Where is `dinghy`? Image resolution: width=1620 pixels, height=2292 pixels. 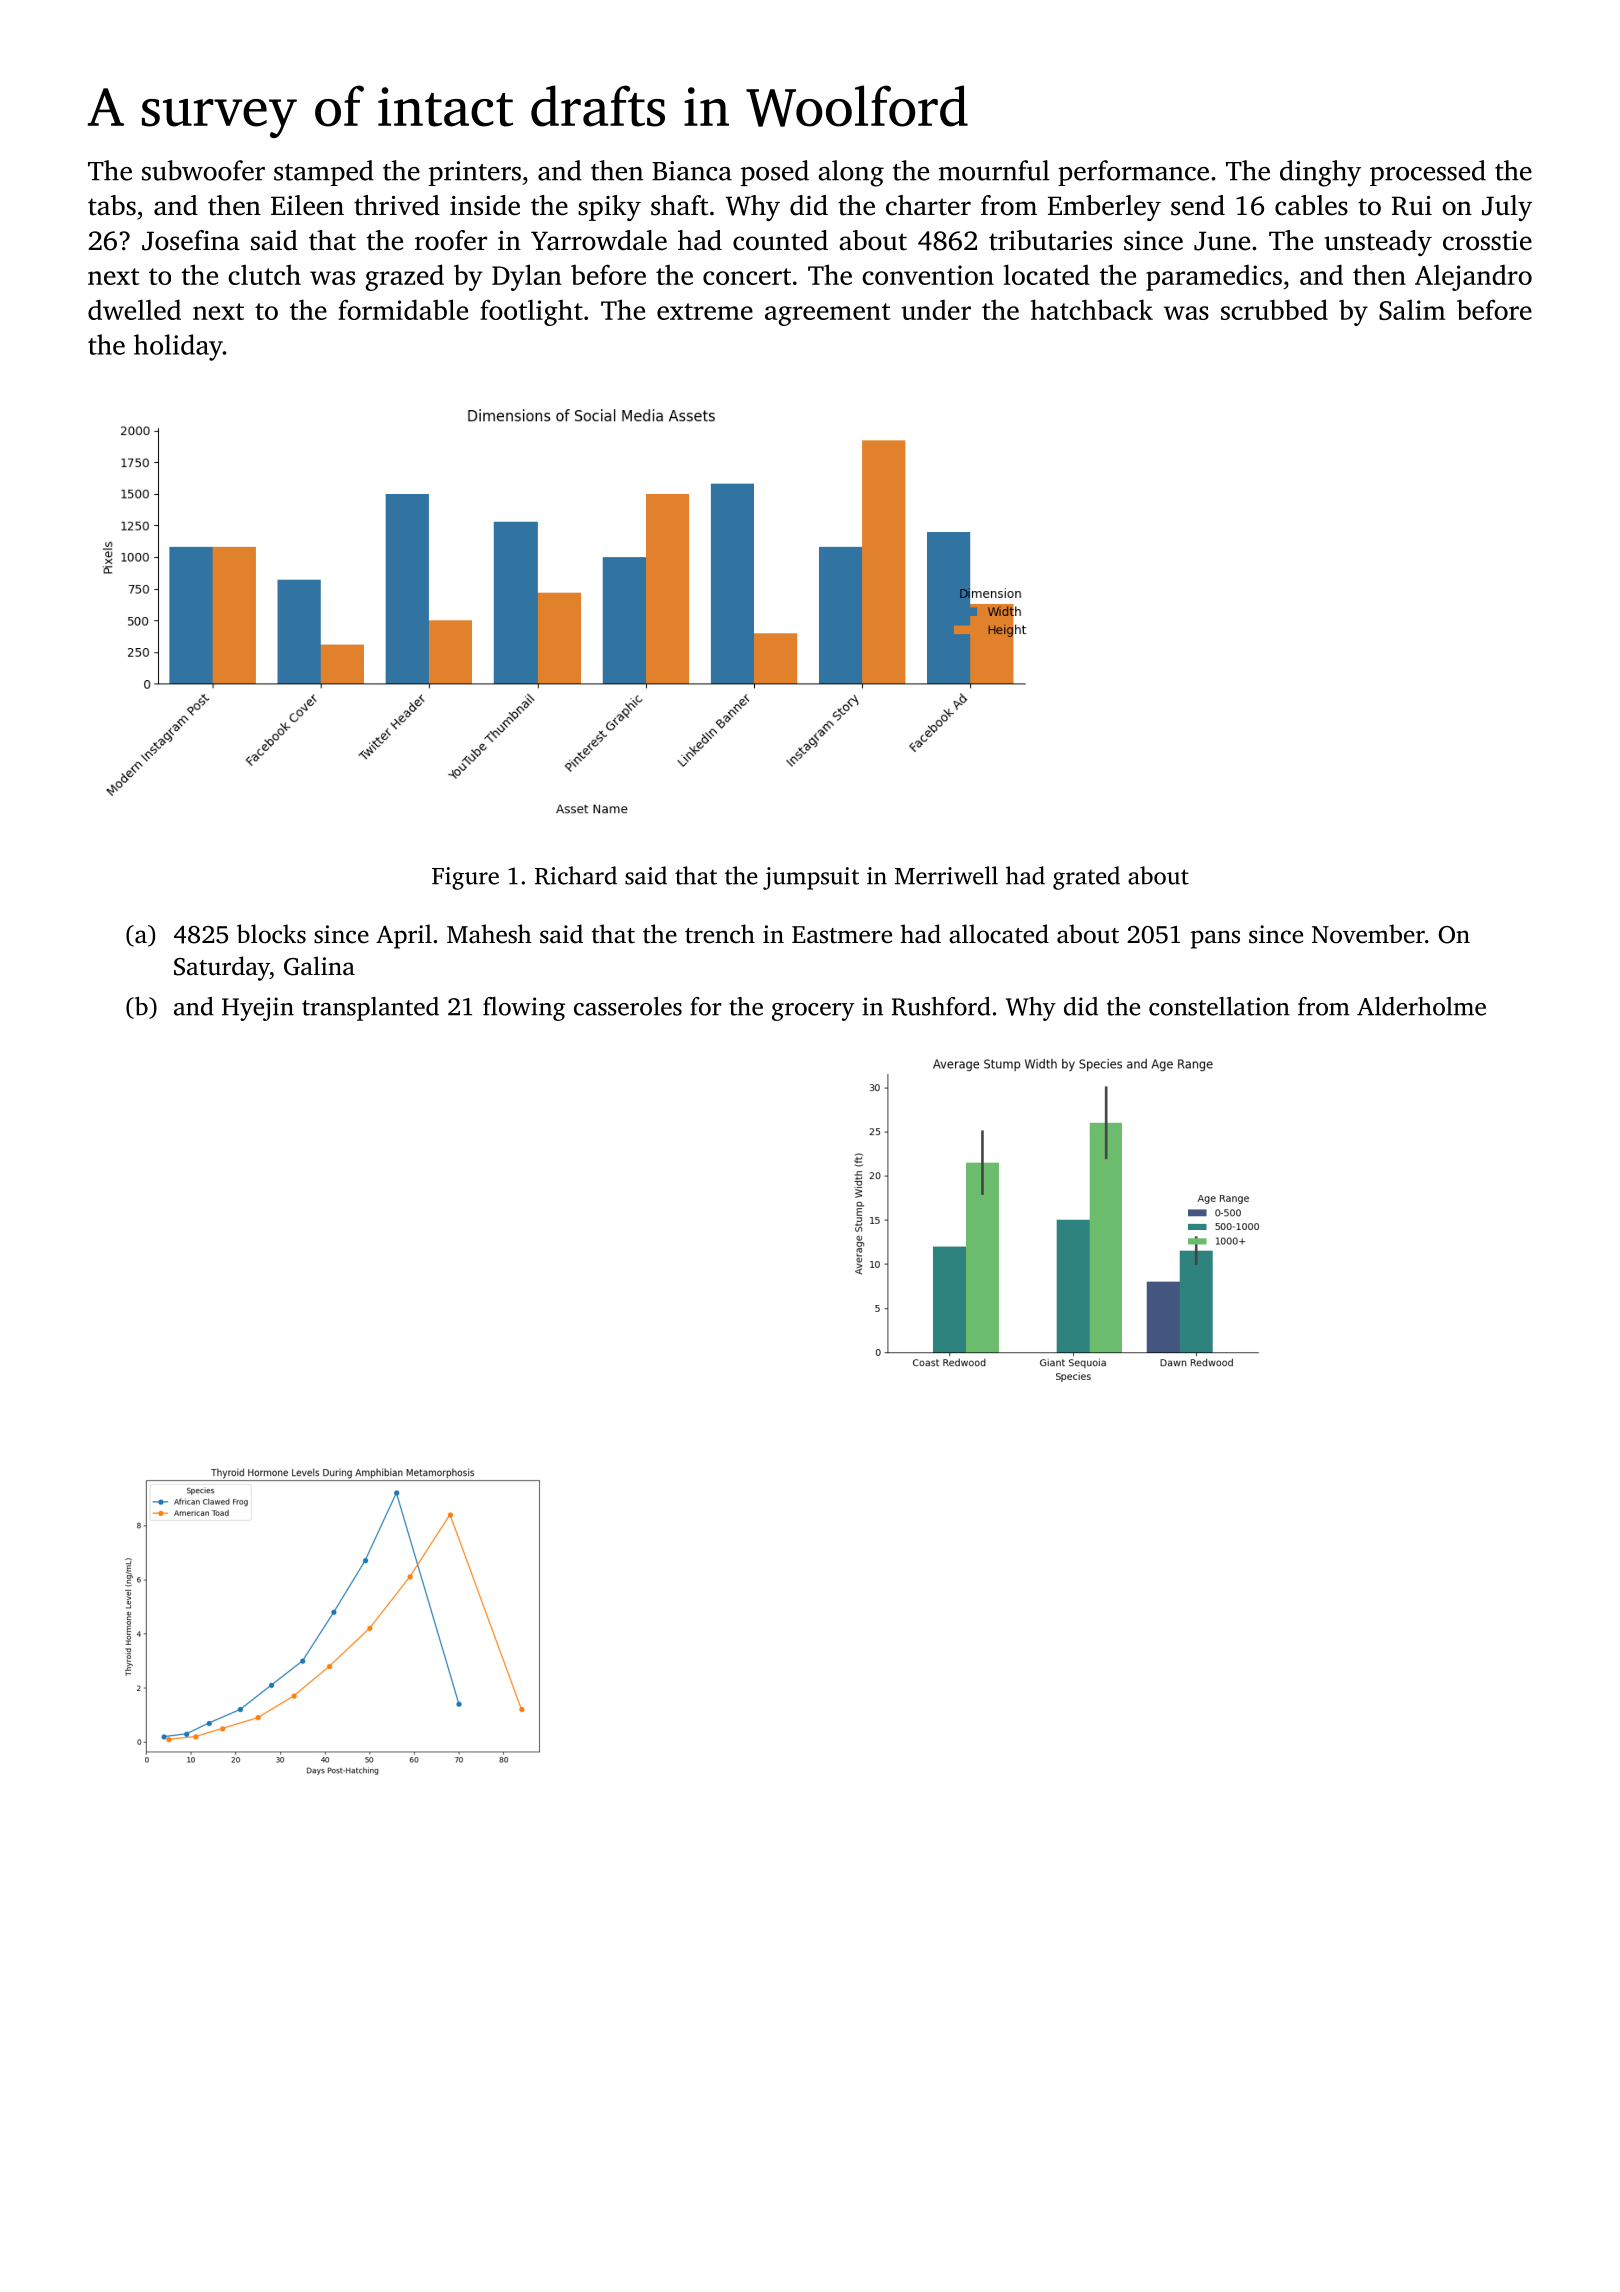
dinghy is located at coordinates (1320, 173).
